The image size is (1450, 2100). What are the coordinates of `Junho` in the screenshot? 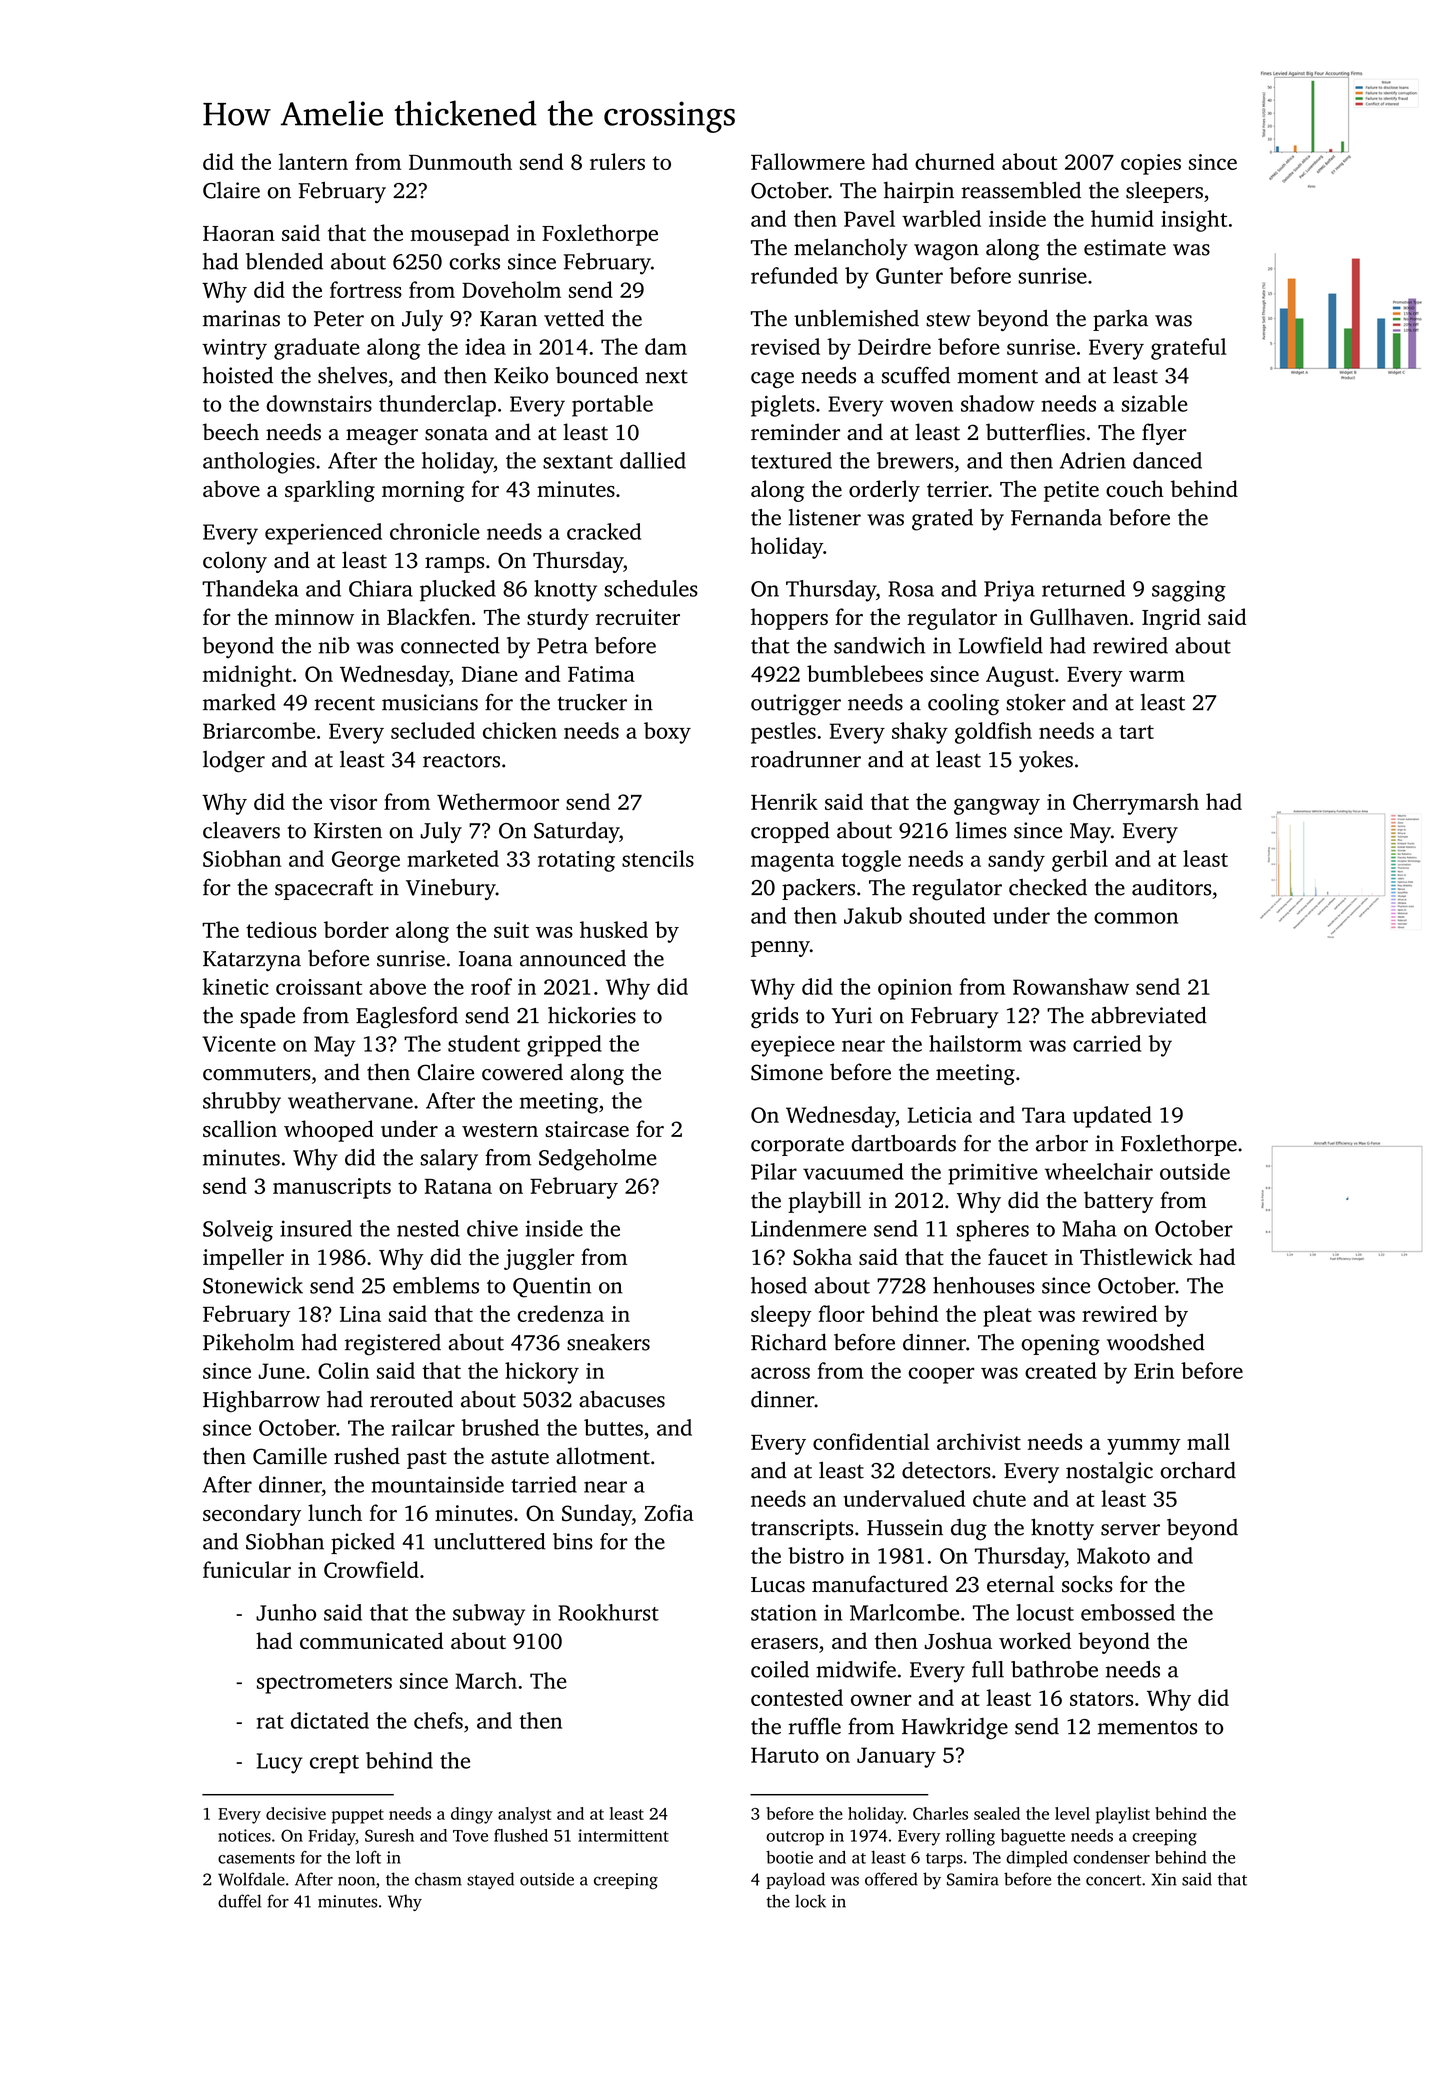 It's located at (286, 1612).
